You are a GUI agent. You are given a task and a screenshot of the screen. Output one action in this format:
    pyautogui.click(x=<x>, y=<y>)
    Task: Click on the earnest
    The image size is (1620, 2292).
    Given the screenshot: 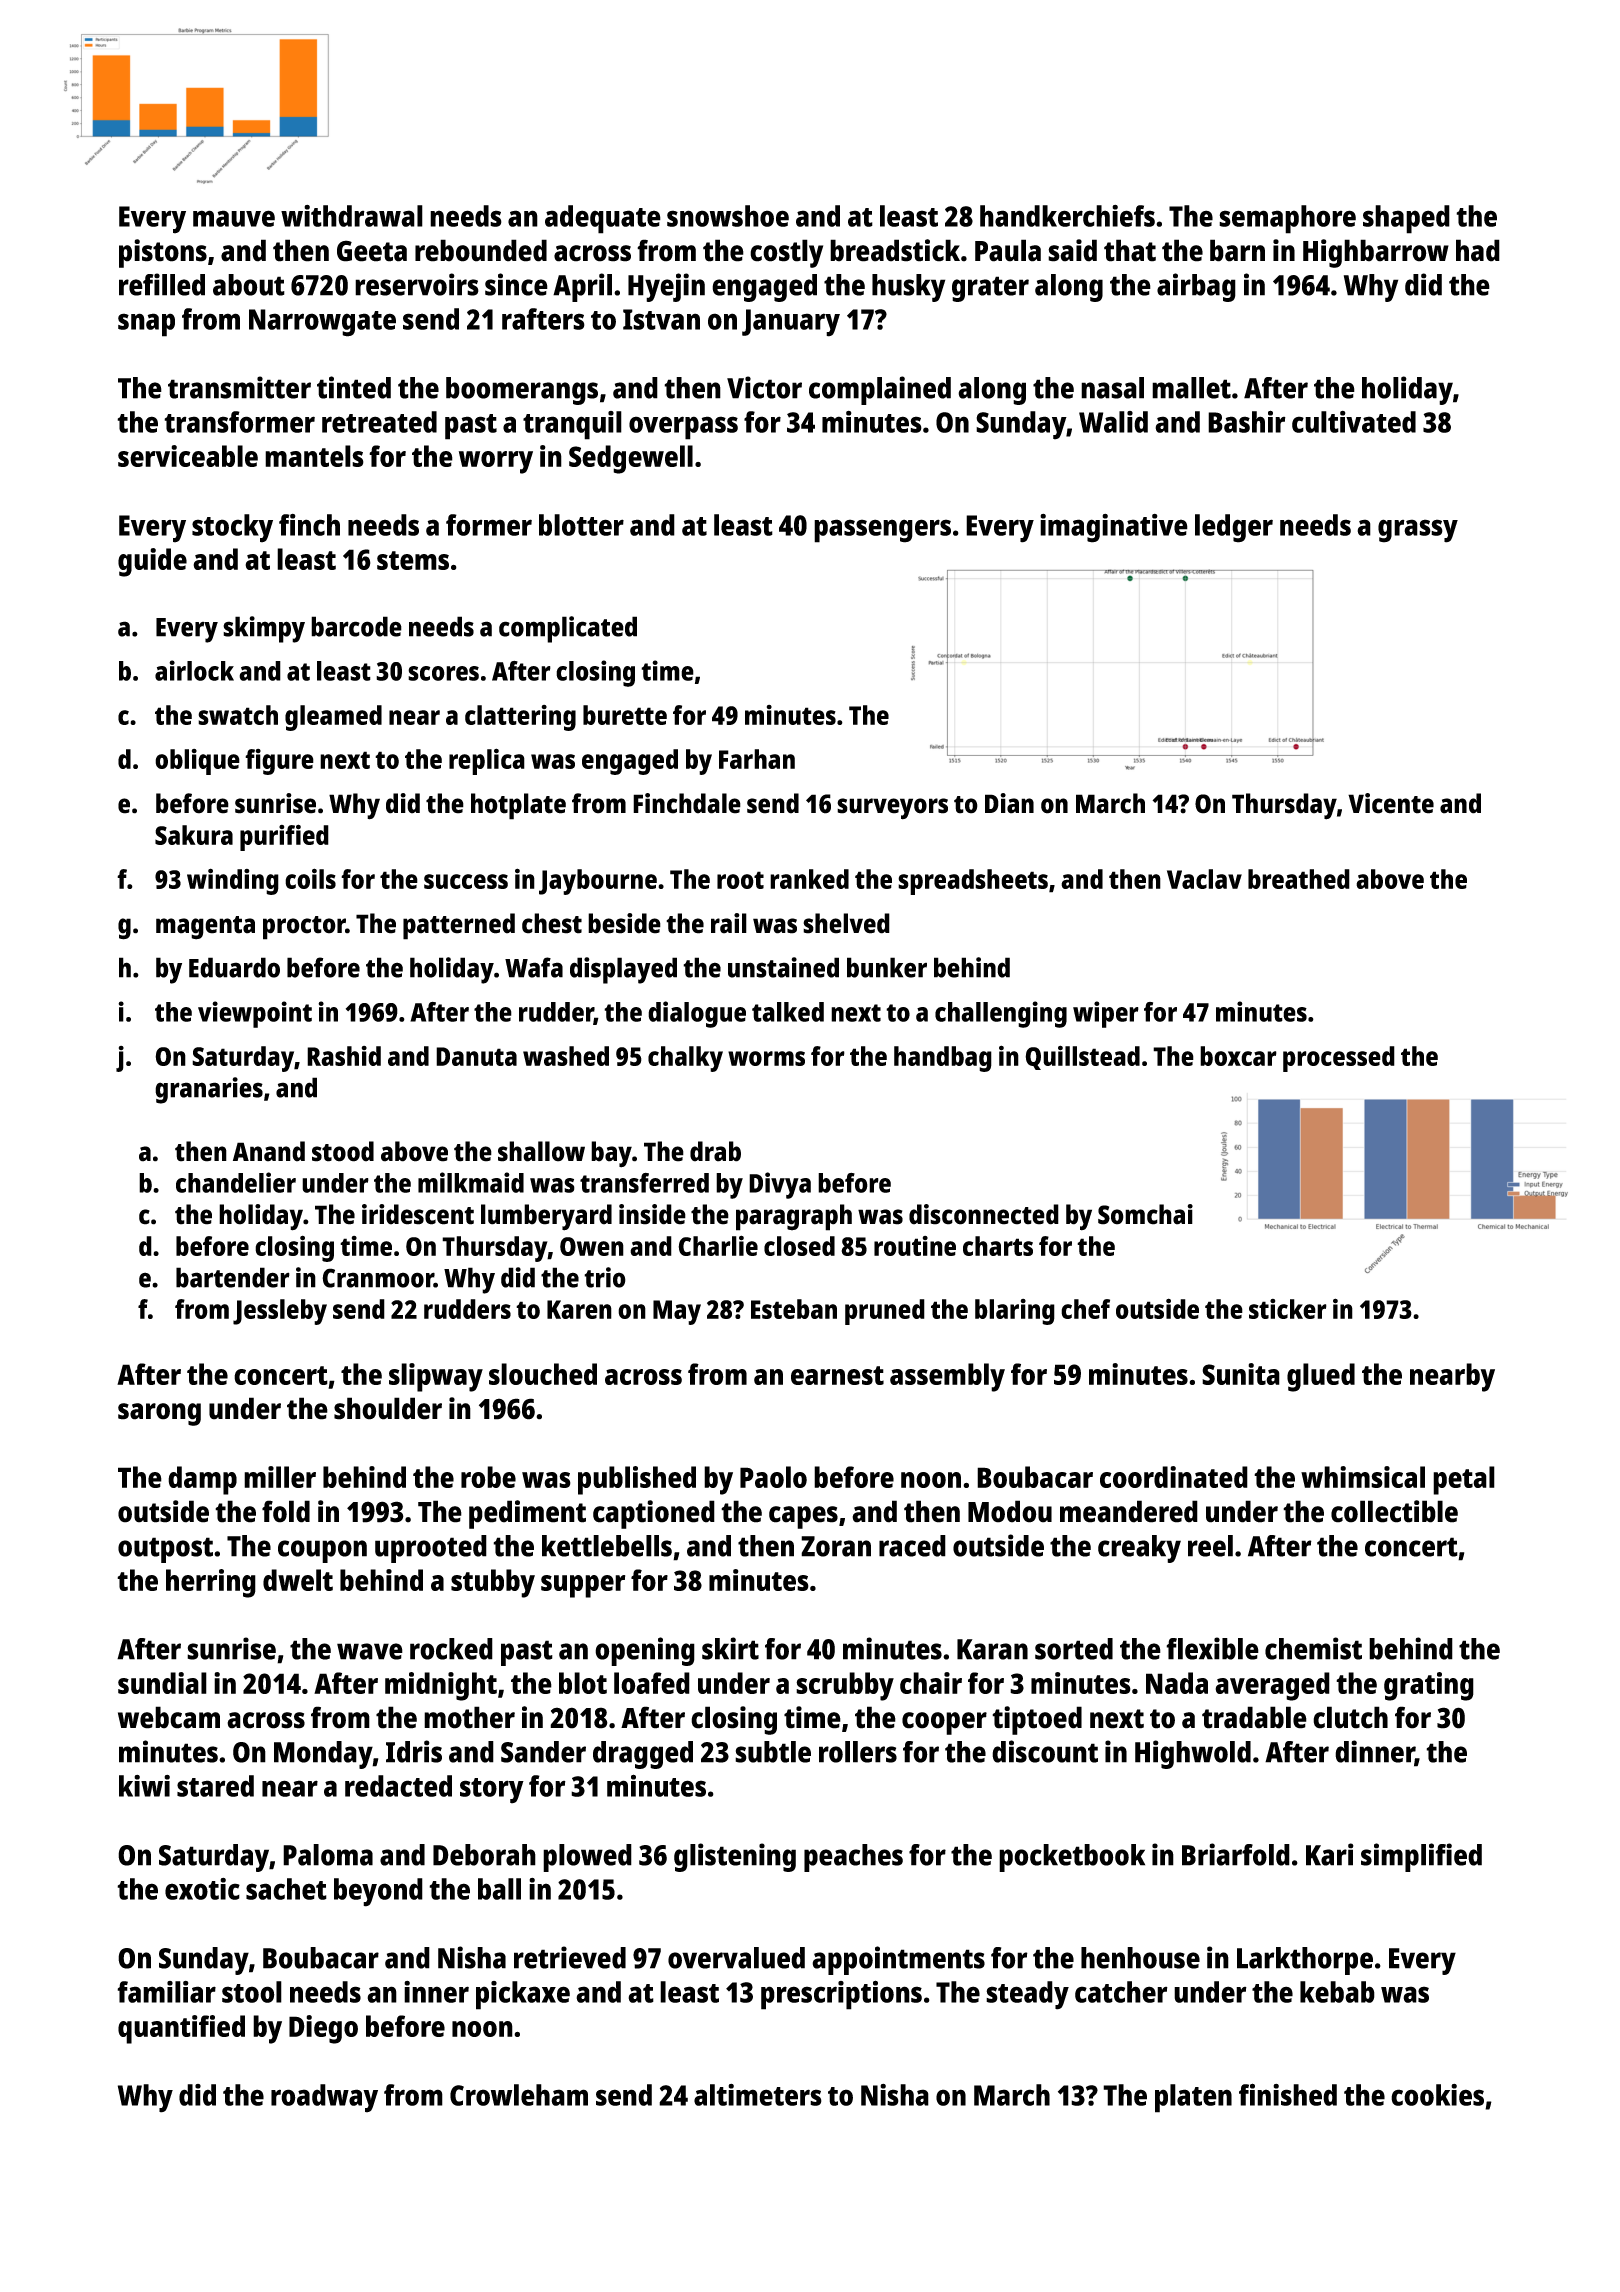 What is the action you would take?
    pyautogui.click(x=837, y=1375)
